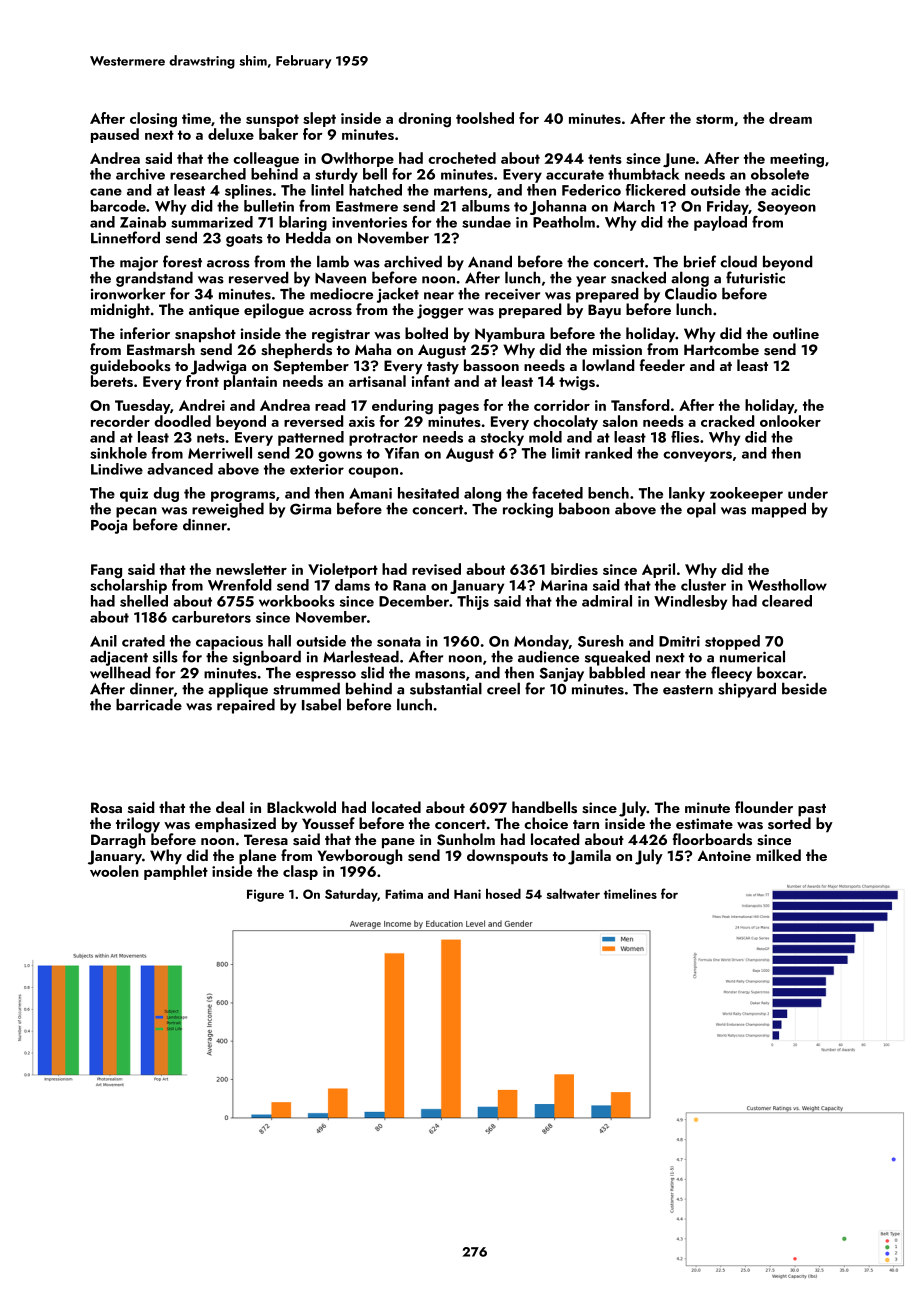  What do you see at coordinates (328, 823) in the screenshot?
I see `Youssef` at bounding box center [328, 823].
